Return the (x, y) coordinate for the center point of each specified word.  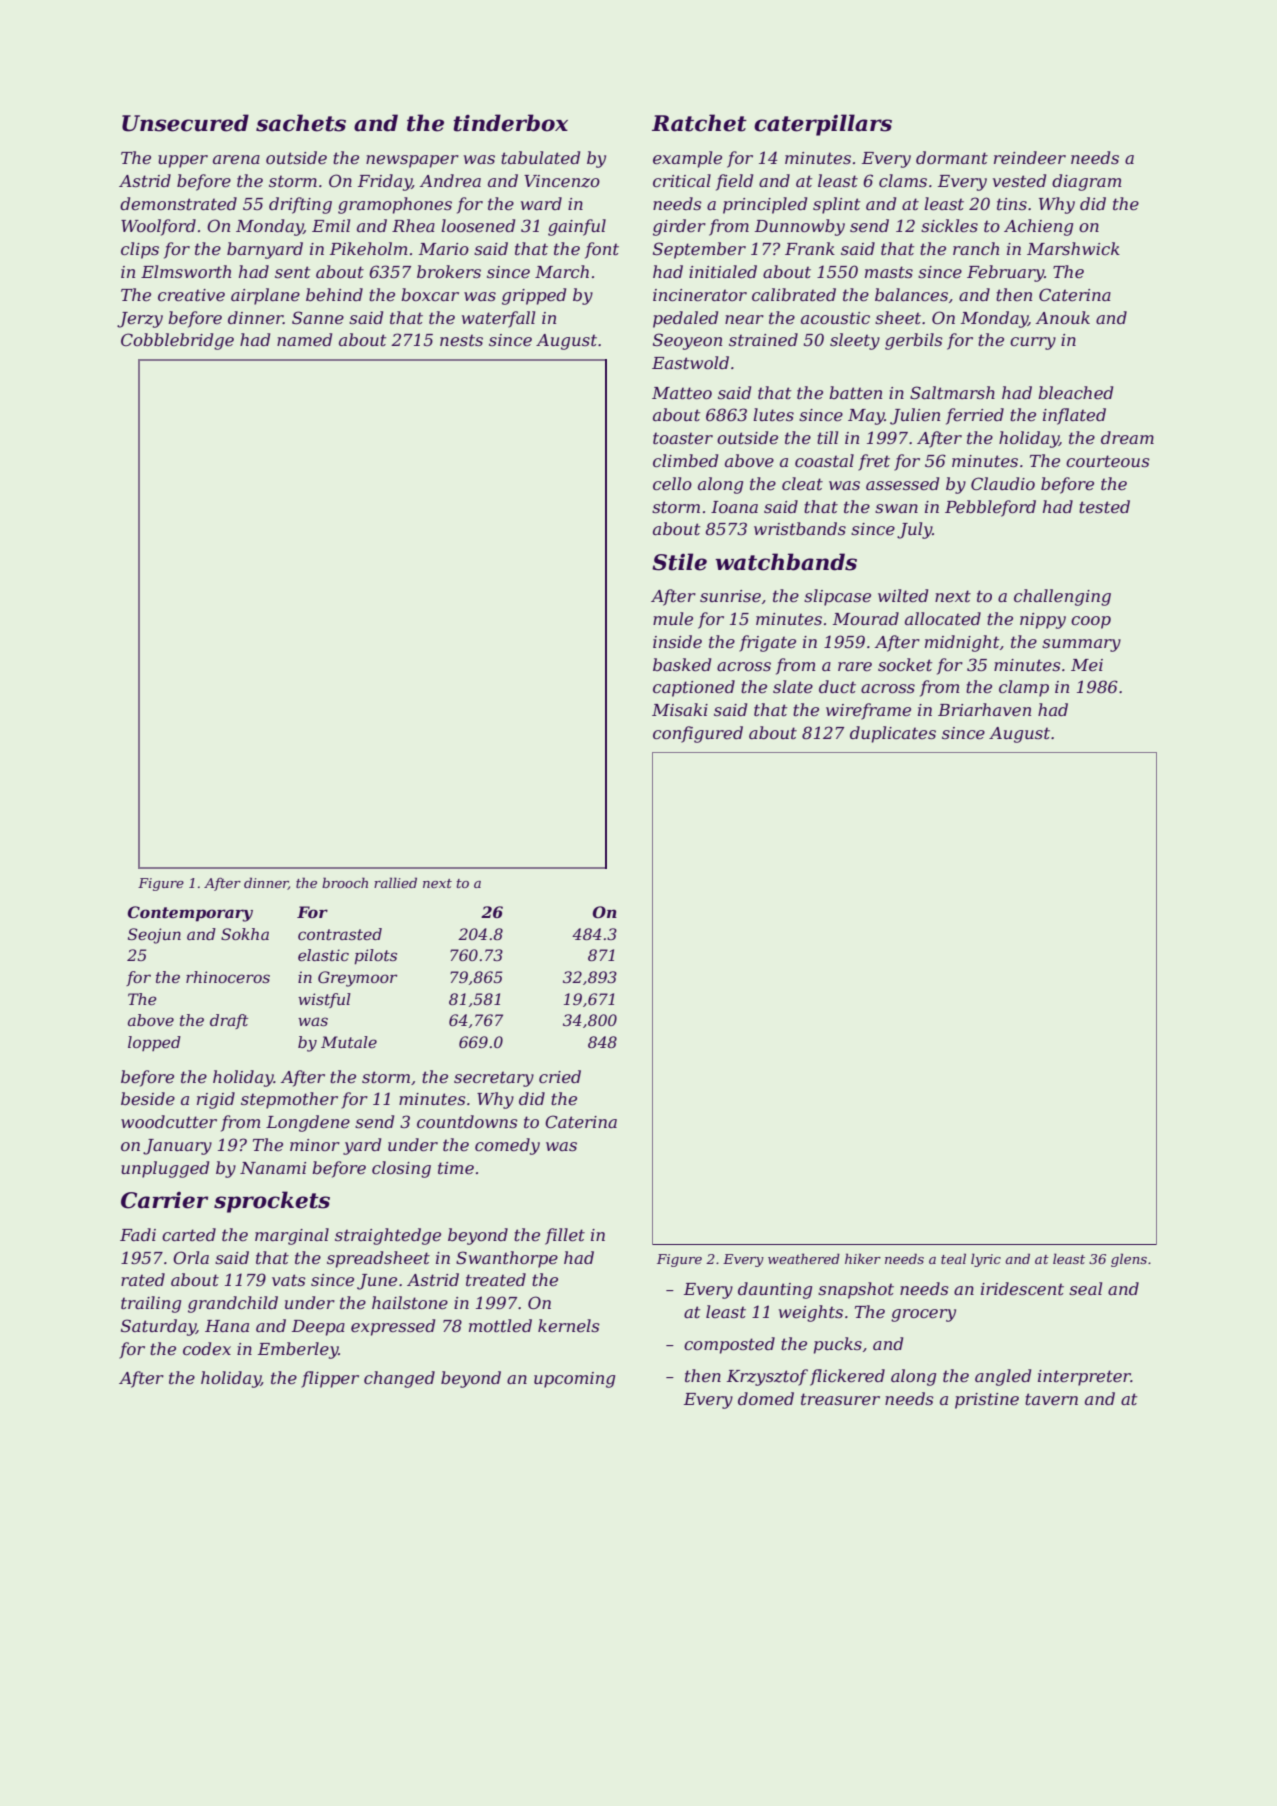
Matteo (682, 393)
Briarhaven (984, 709)
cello (672, 483)
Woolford (158, 227)
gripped (534, 296)
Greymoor (357, 979)
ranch (976, 248)
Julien (915, 416)
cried (560, 1076)
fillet (565, 1236)
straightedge (388, 1236)
